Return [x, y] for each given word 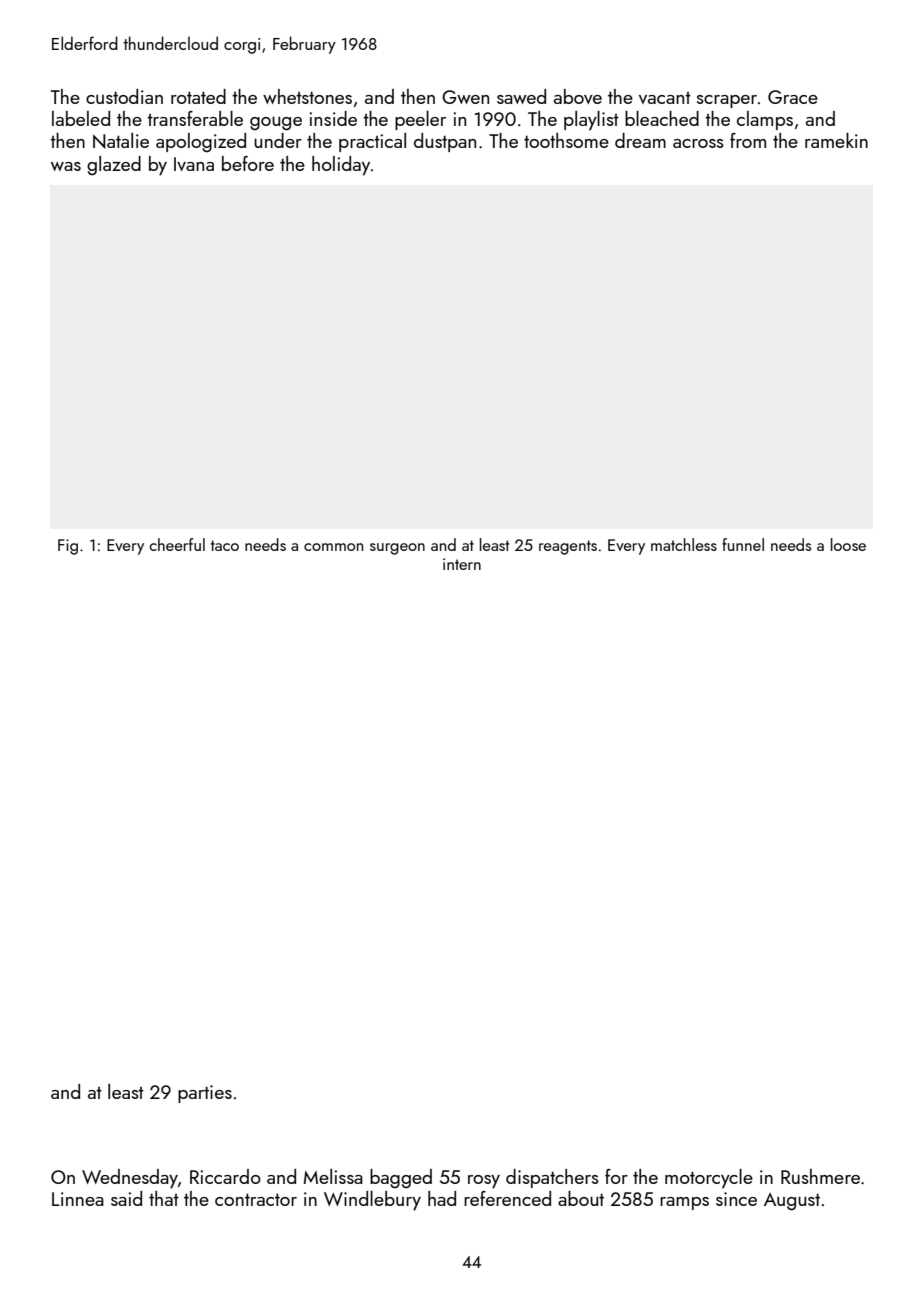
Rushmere [820, 1176]
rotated [198, 96]
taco [225, 545]
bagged [401, 1179]
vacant [665, 98]
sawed [521, 96]
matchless [684, 544]
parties [205, 1094]
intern [462, 564]
